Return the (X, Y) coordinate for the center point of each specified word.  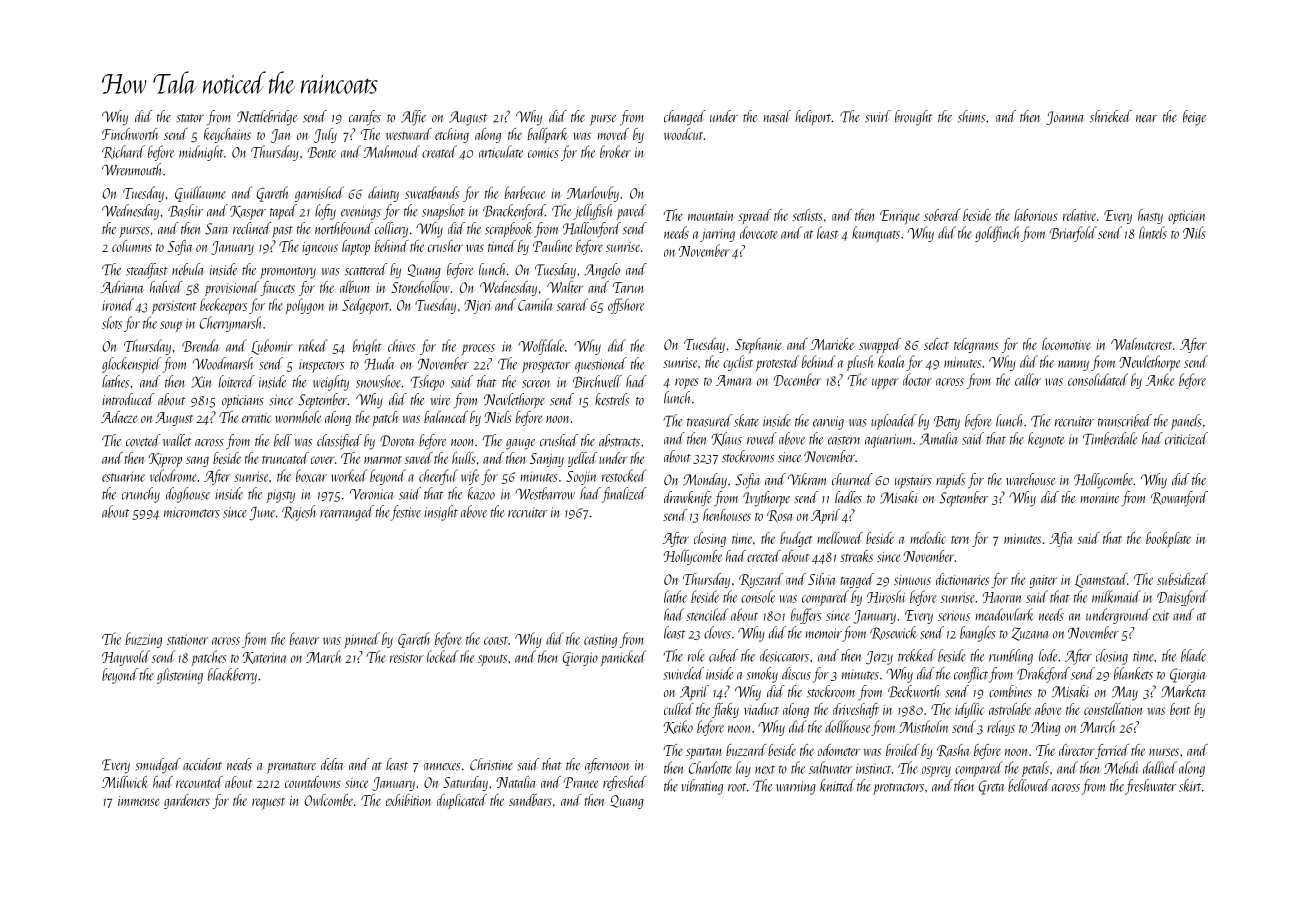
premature (291, 768)
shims (971, 116)
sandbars (530, 800)
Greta (991, 787)
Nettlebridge (267, 118)
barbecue (525, 192)
